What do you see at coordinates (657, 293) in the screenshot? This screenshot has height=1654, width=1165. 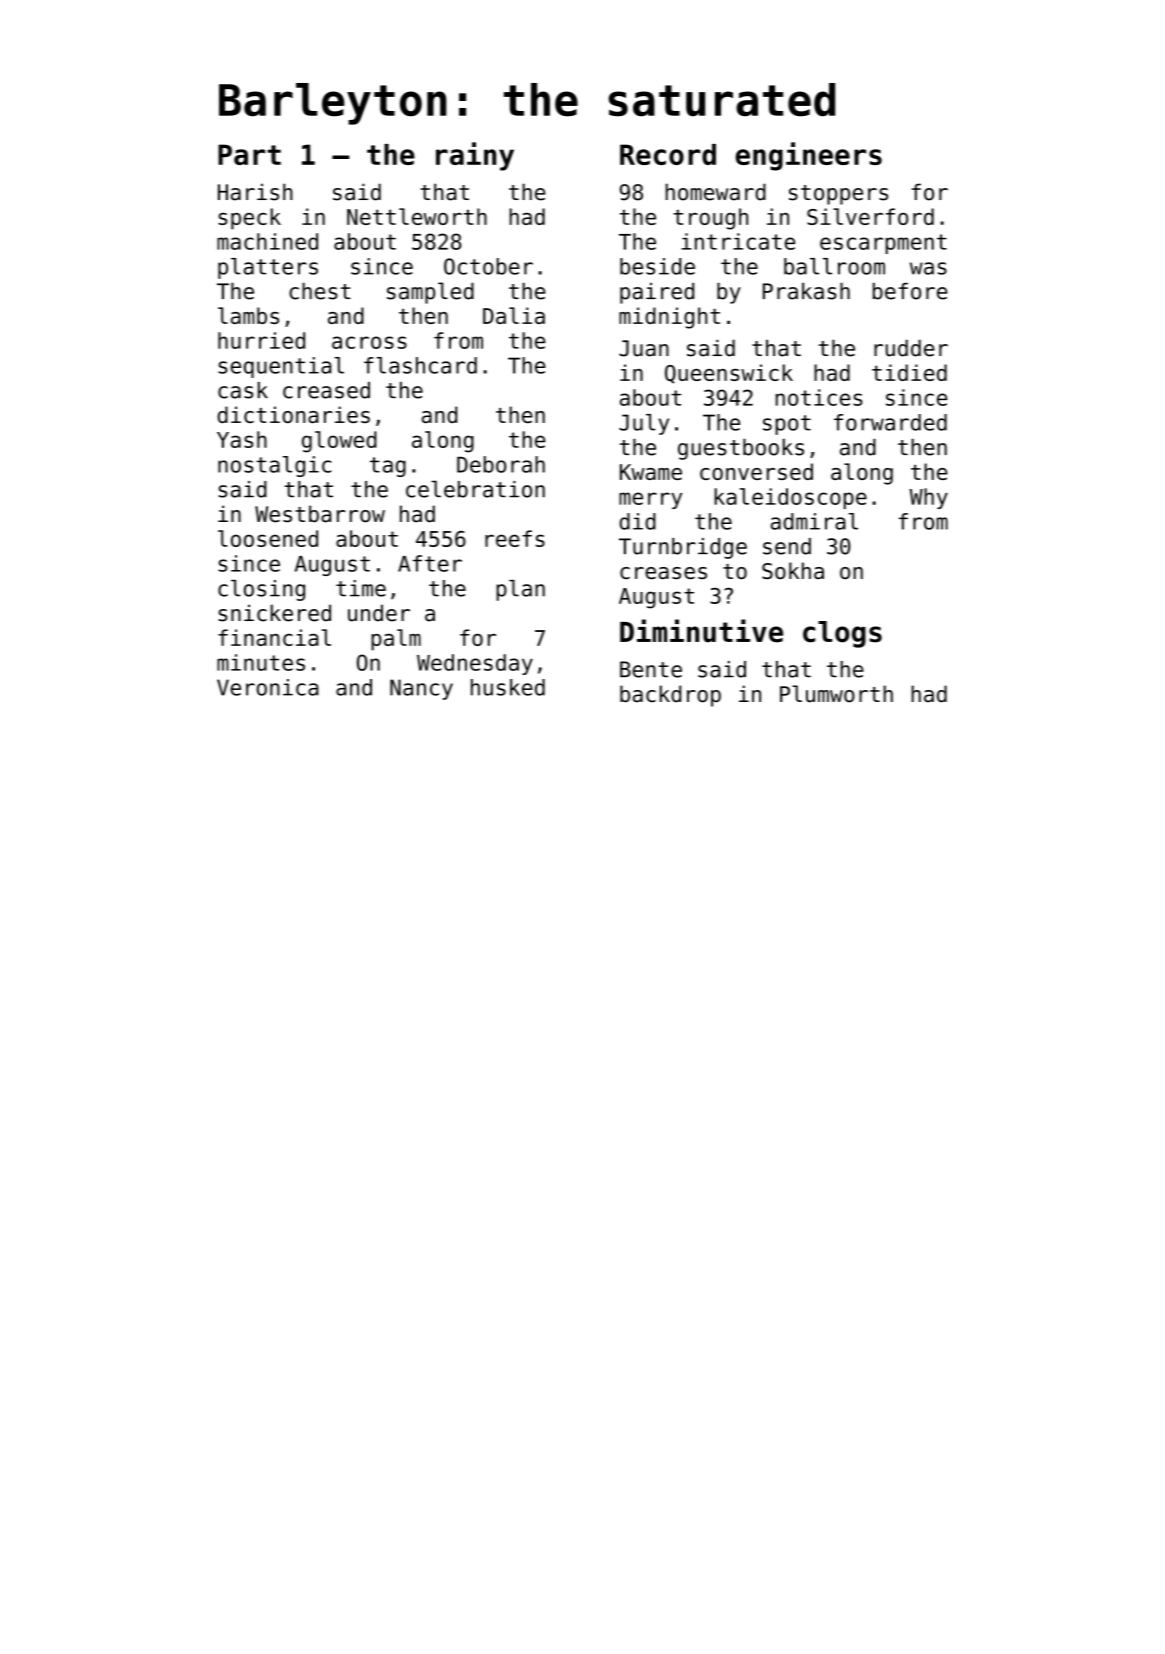 I see `paired` at bounding box center [657, 293].
